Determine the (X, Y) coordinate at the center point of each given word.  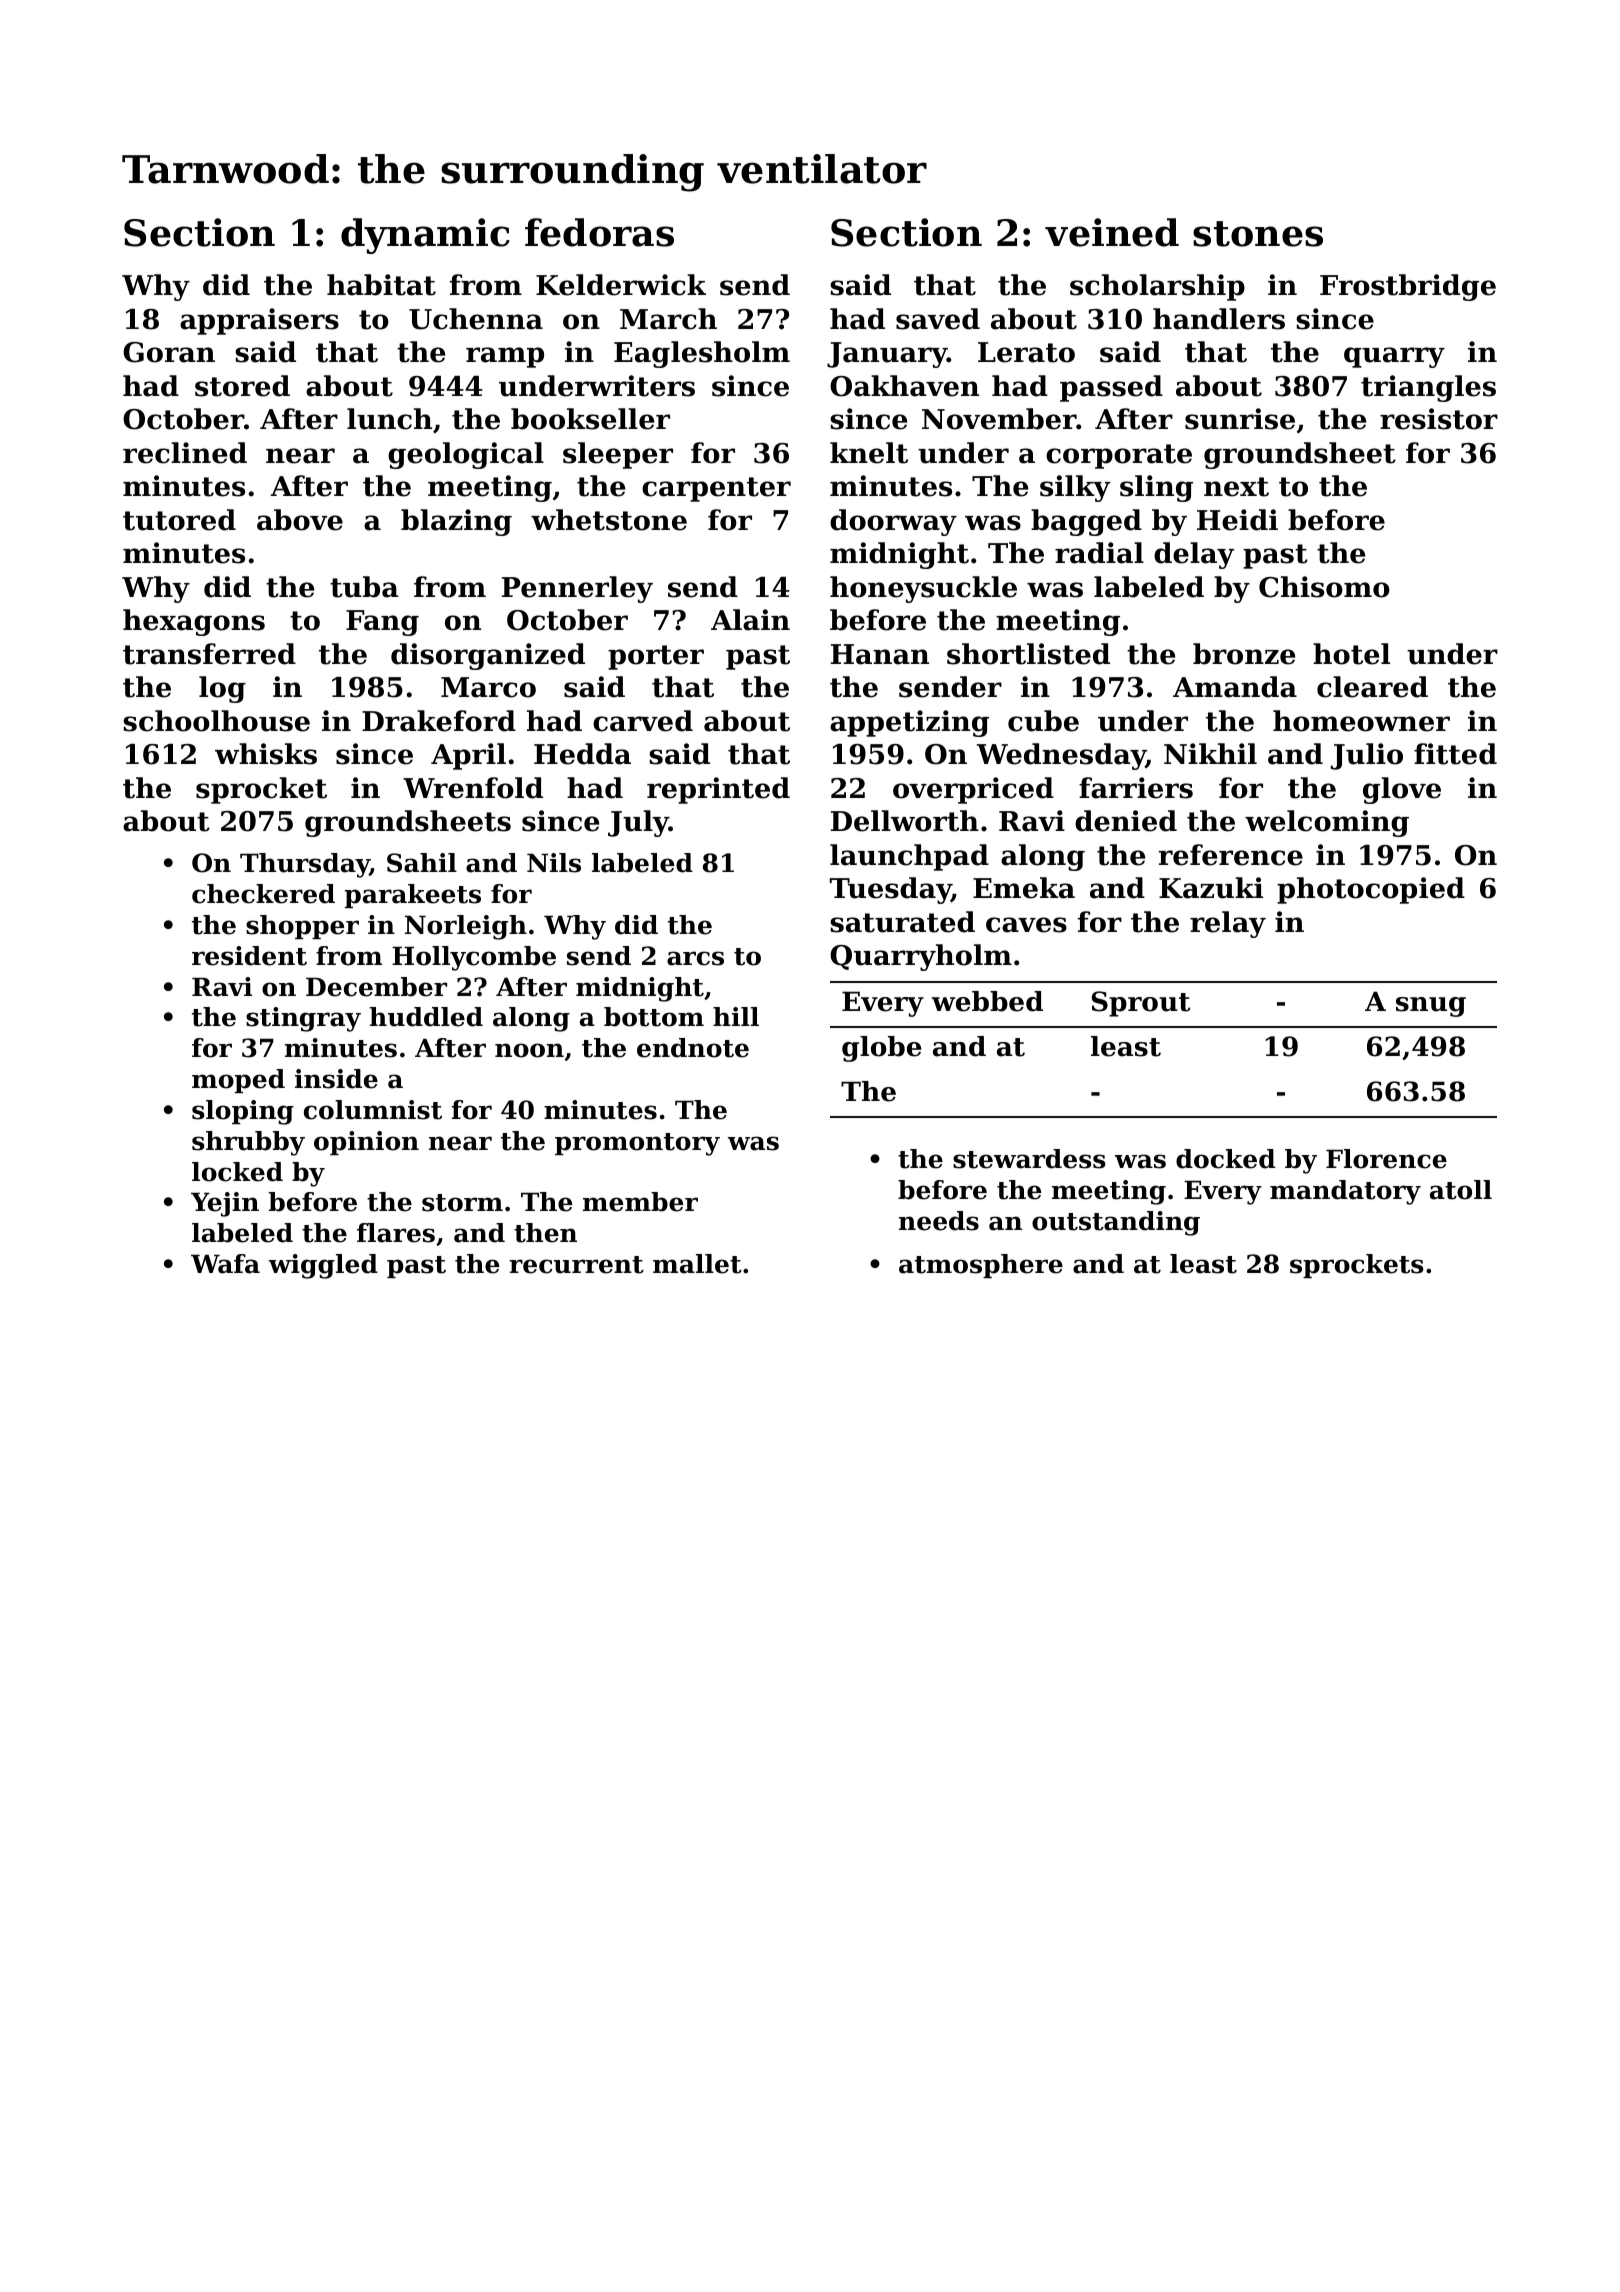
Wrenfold (473, 788)
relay (1228, 924)
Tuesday (890, 890)
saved (938, 319)
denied (1126, 821)
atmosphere (981, 1266)
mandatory (1345, 1192)
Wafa (225, 1264)
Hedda (582, 754)
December (376, 987)
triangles (1428, 388)
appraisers (259, 321)
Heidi (1237, 520)
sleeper (618, 455)
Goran (169, 352)
